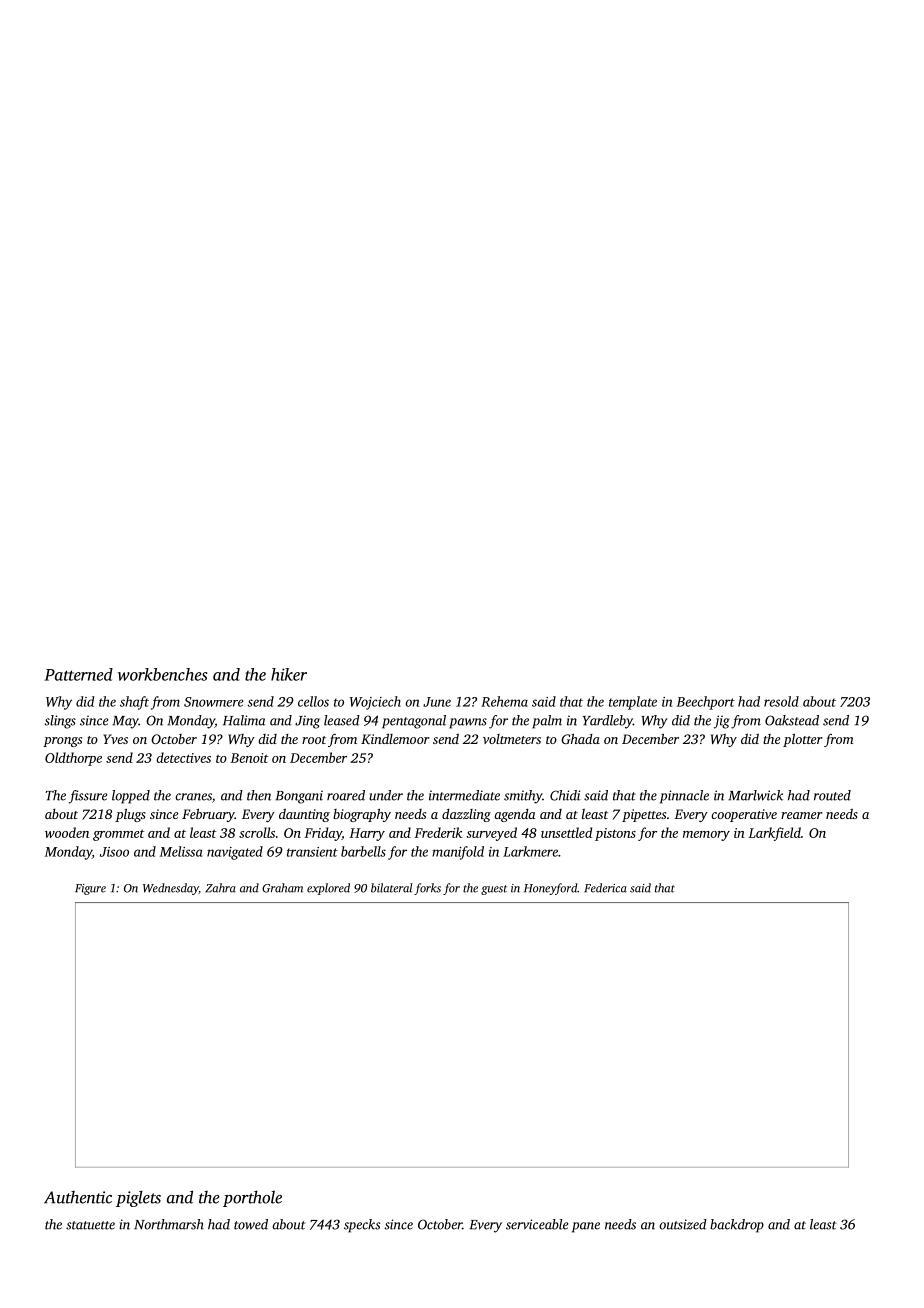 The height and width of the screenshot is (1308, 924). Describe the element at coordinates (252, 1198) in the screenshot. I see `porthole` at that location.
